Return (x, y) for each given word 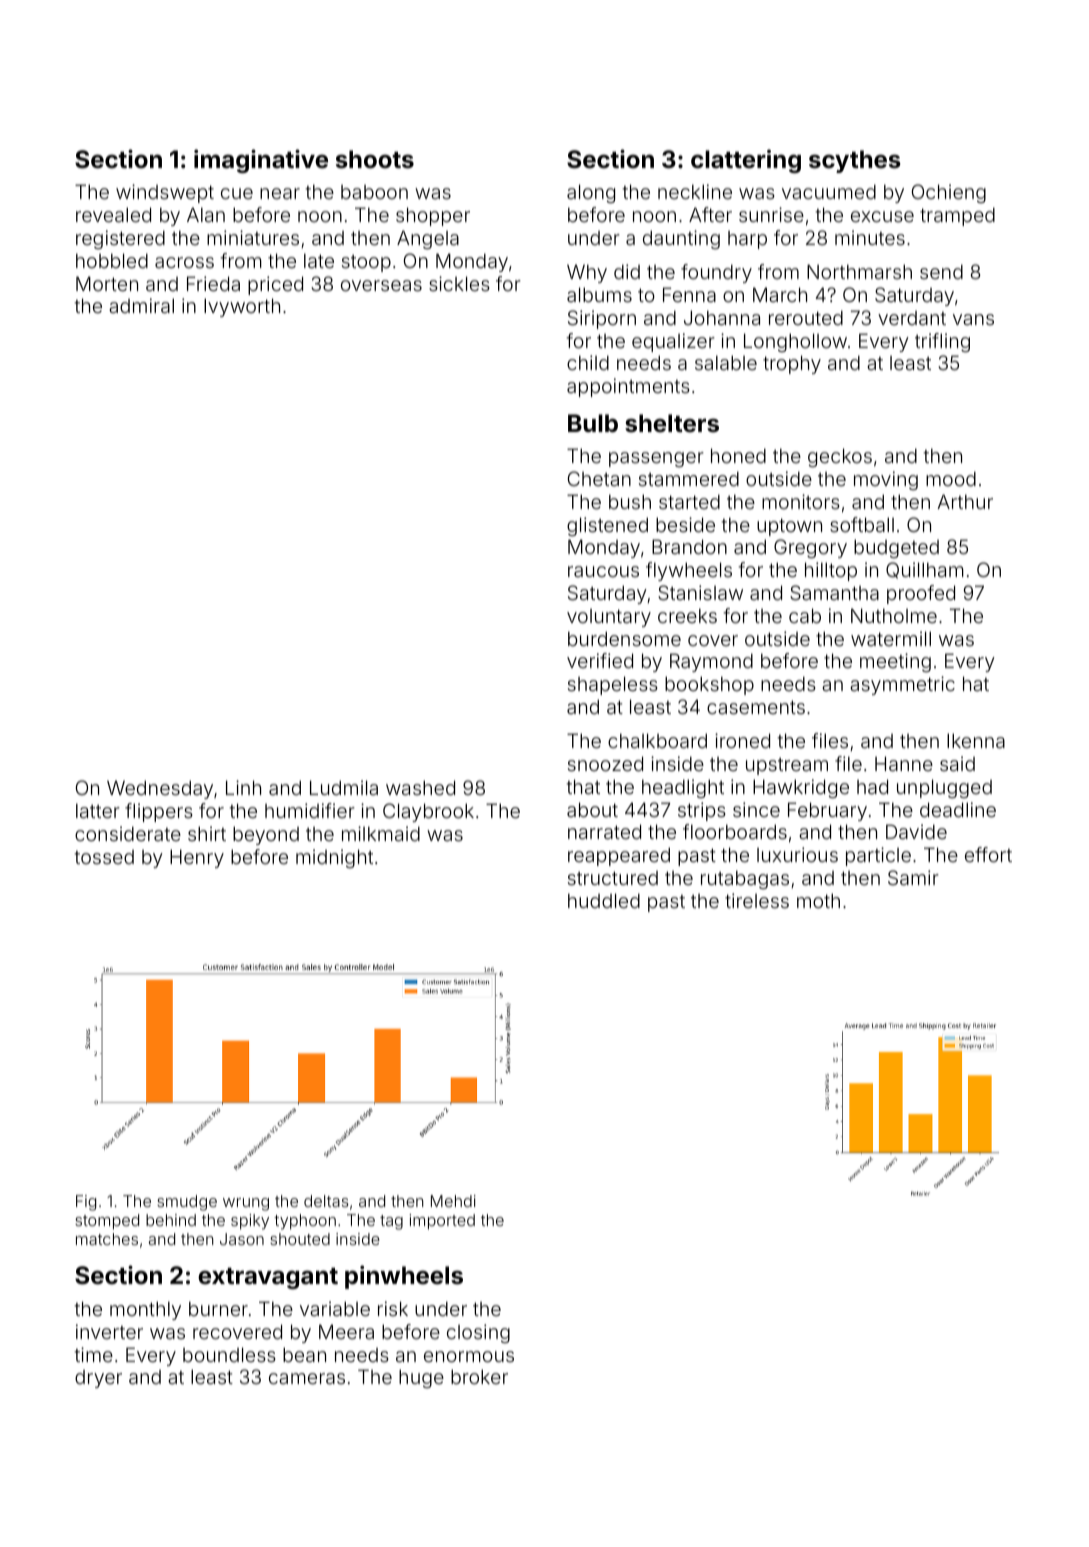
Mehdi (453, 1201)
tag (391, 1222)
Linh (243, 787)
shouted (300, 1239)
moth (818, 900)
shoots (375, 159)
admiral (141, 305)
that (583, 786)
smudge (187, 1203)
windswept (165, 193)
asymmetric (902, 685)
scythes (855, 161)
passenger (656, 459)
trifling (942, 342)
